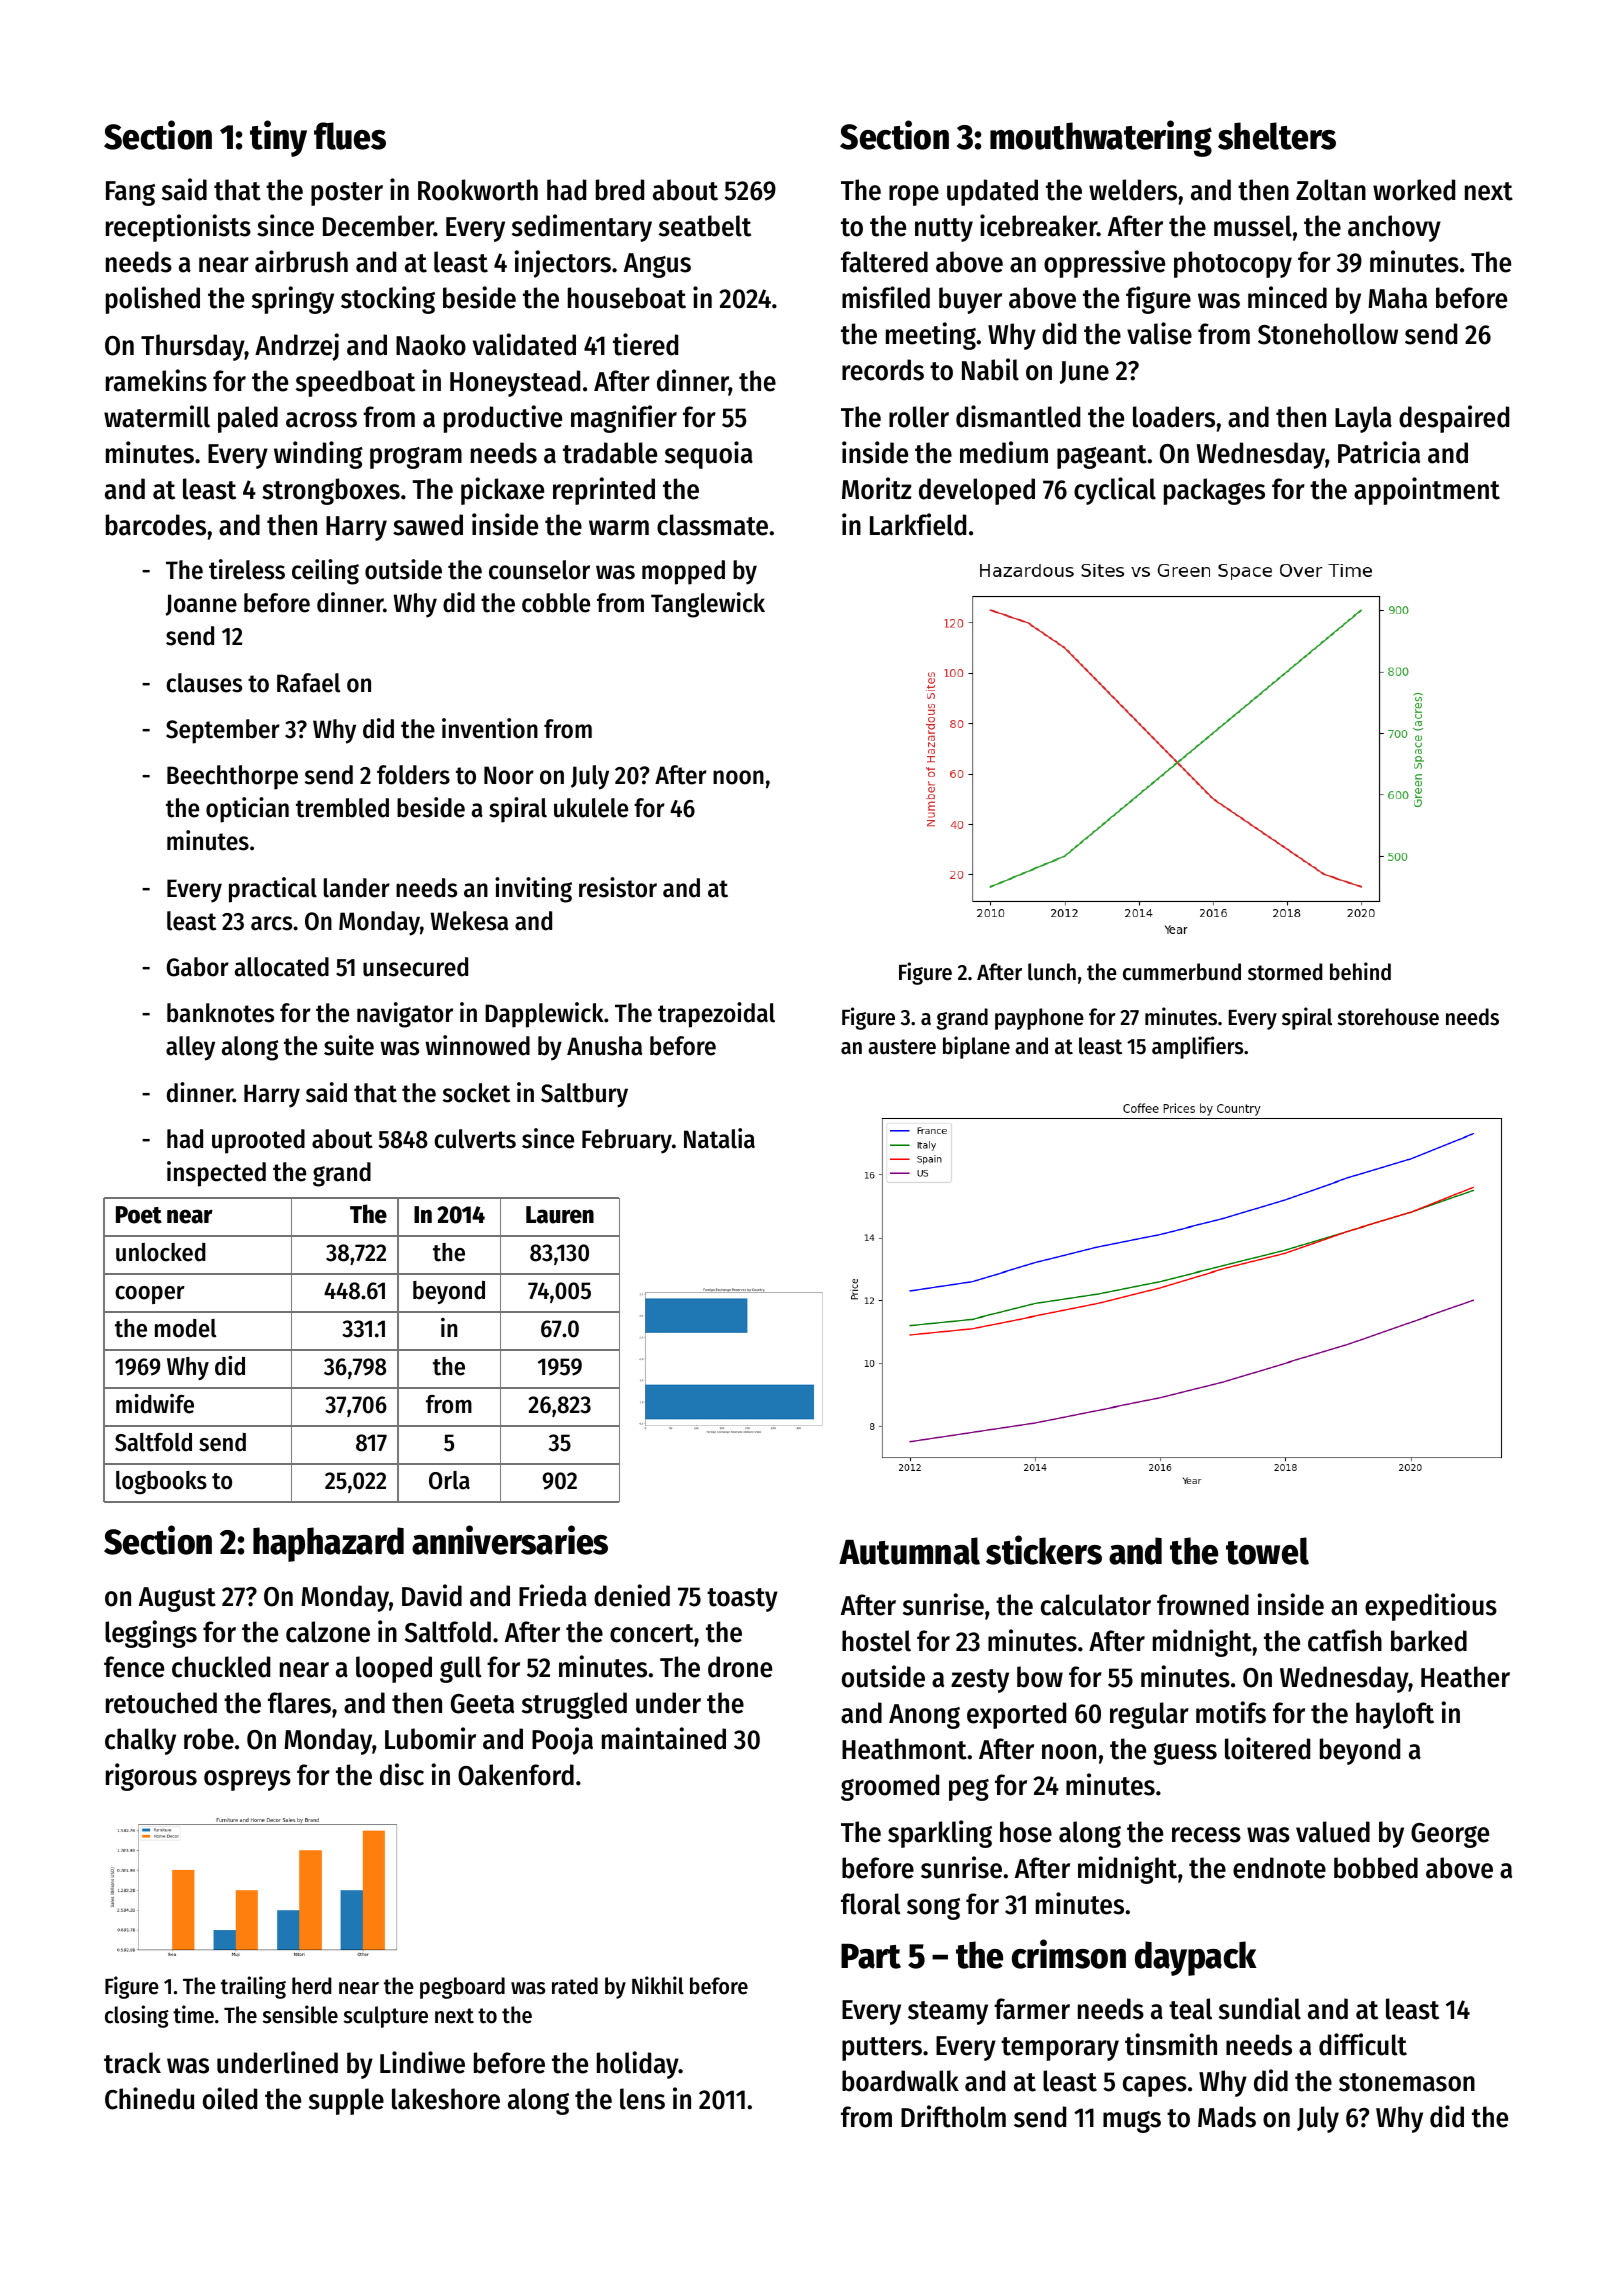 The width and height of the screenshot is (1620, 2292). Describe the element at coordinates (909, 1551) in the screenshot. I see `Autumnal` at that location.
